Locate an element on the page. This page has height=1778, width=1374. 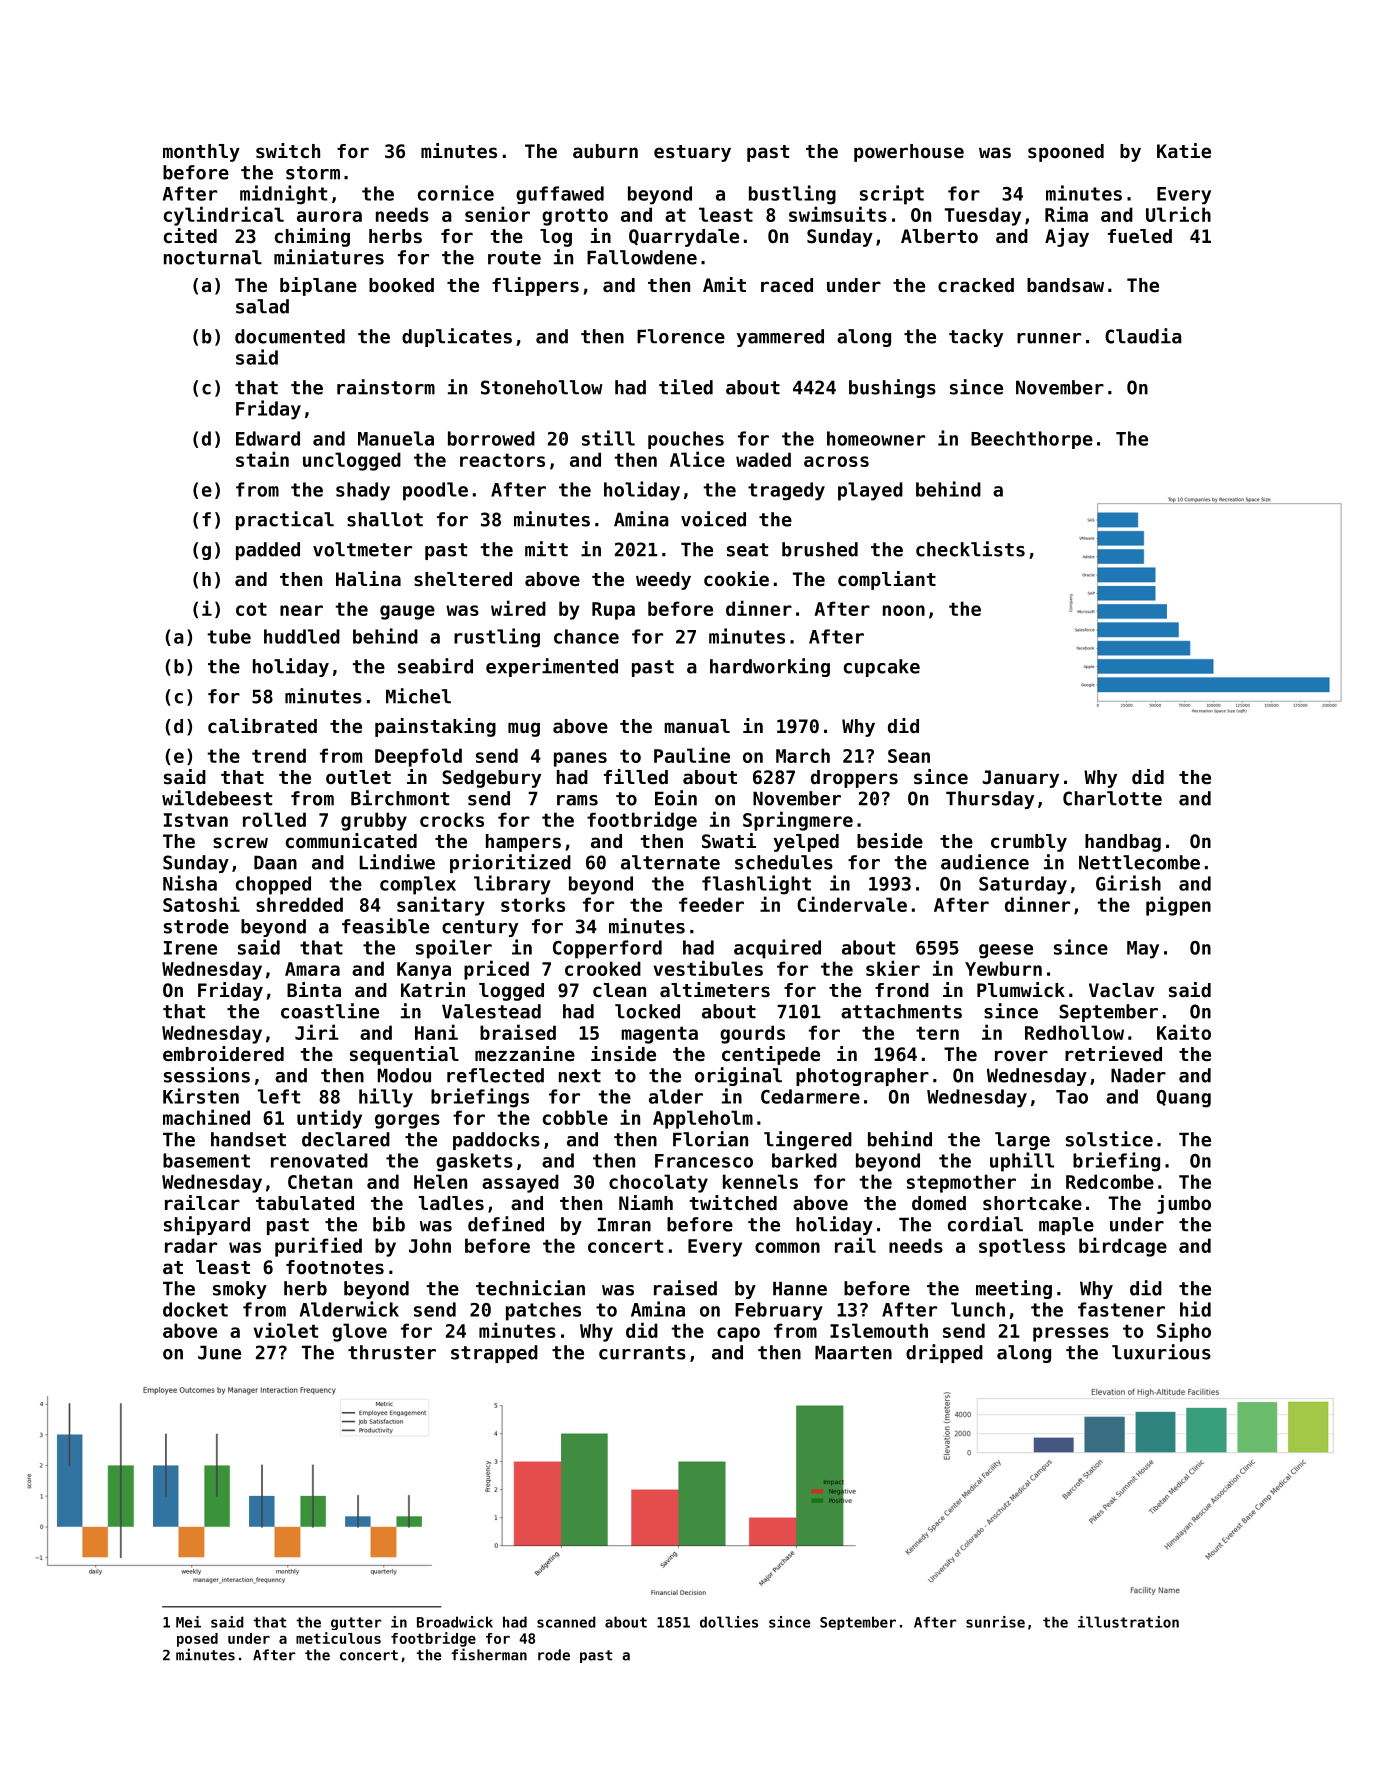
communicated is located at coordinates (351, 840).
